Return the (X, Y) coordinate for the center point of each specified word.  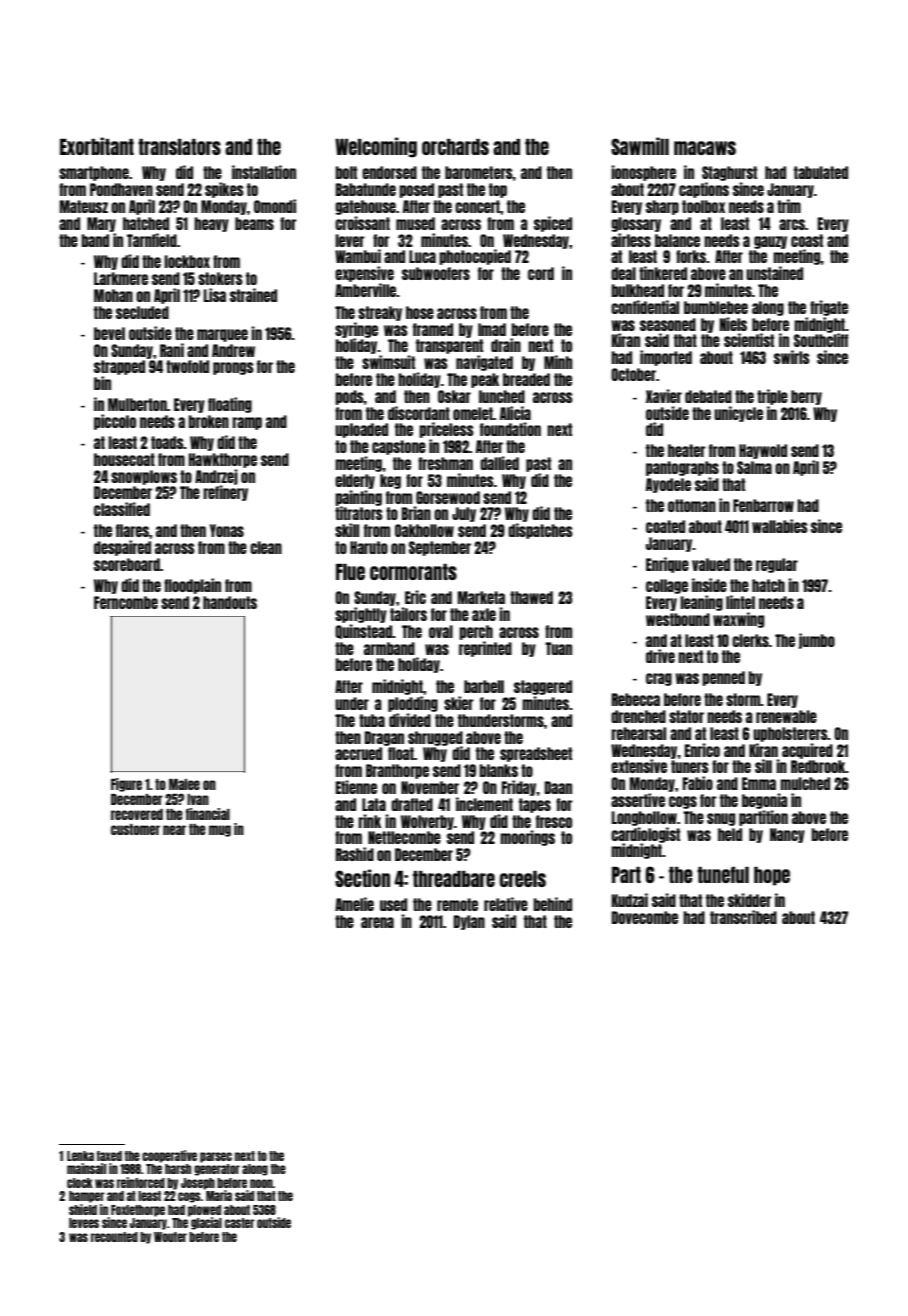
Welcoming (376, 147)
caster (240, 1223)
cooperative (169, 1156)
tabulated (821, 172)
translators (179, 147)
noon (261, 1183)
